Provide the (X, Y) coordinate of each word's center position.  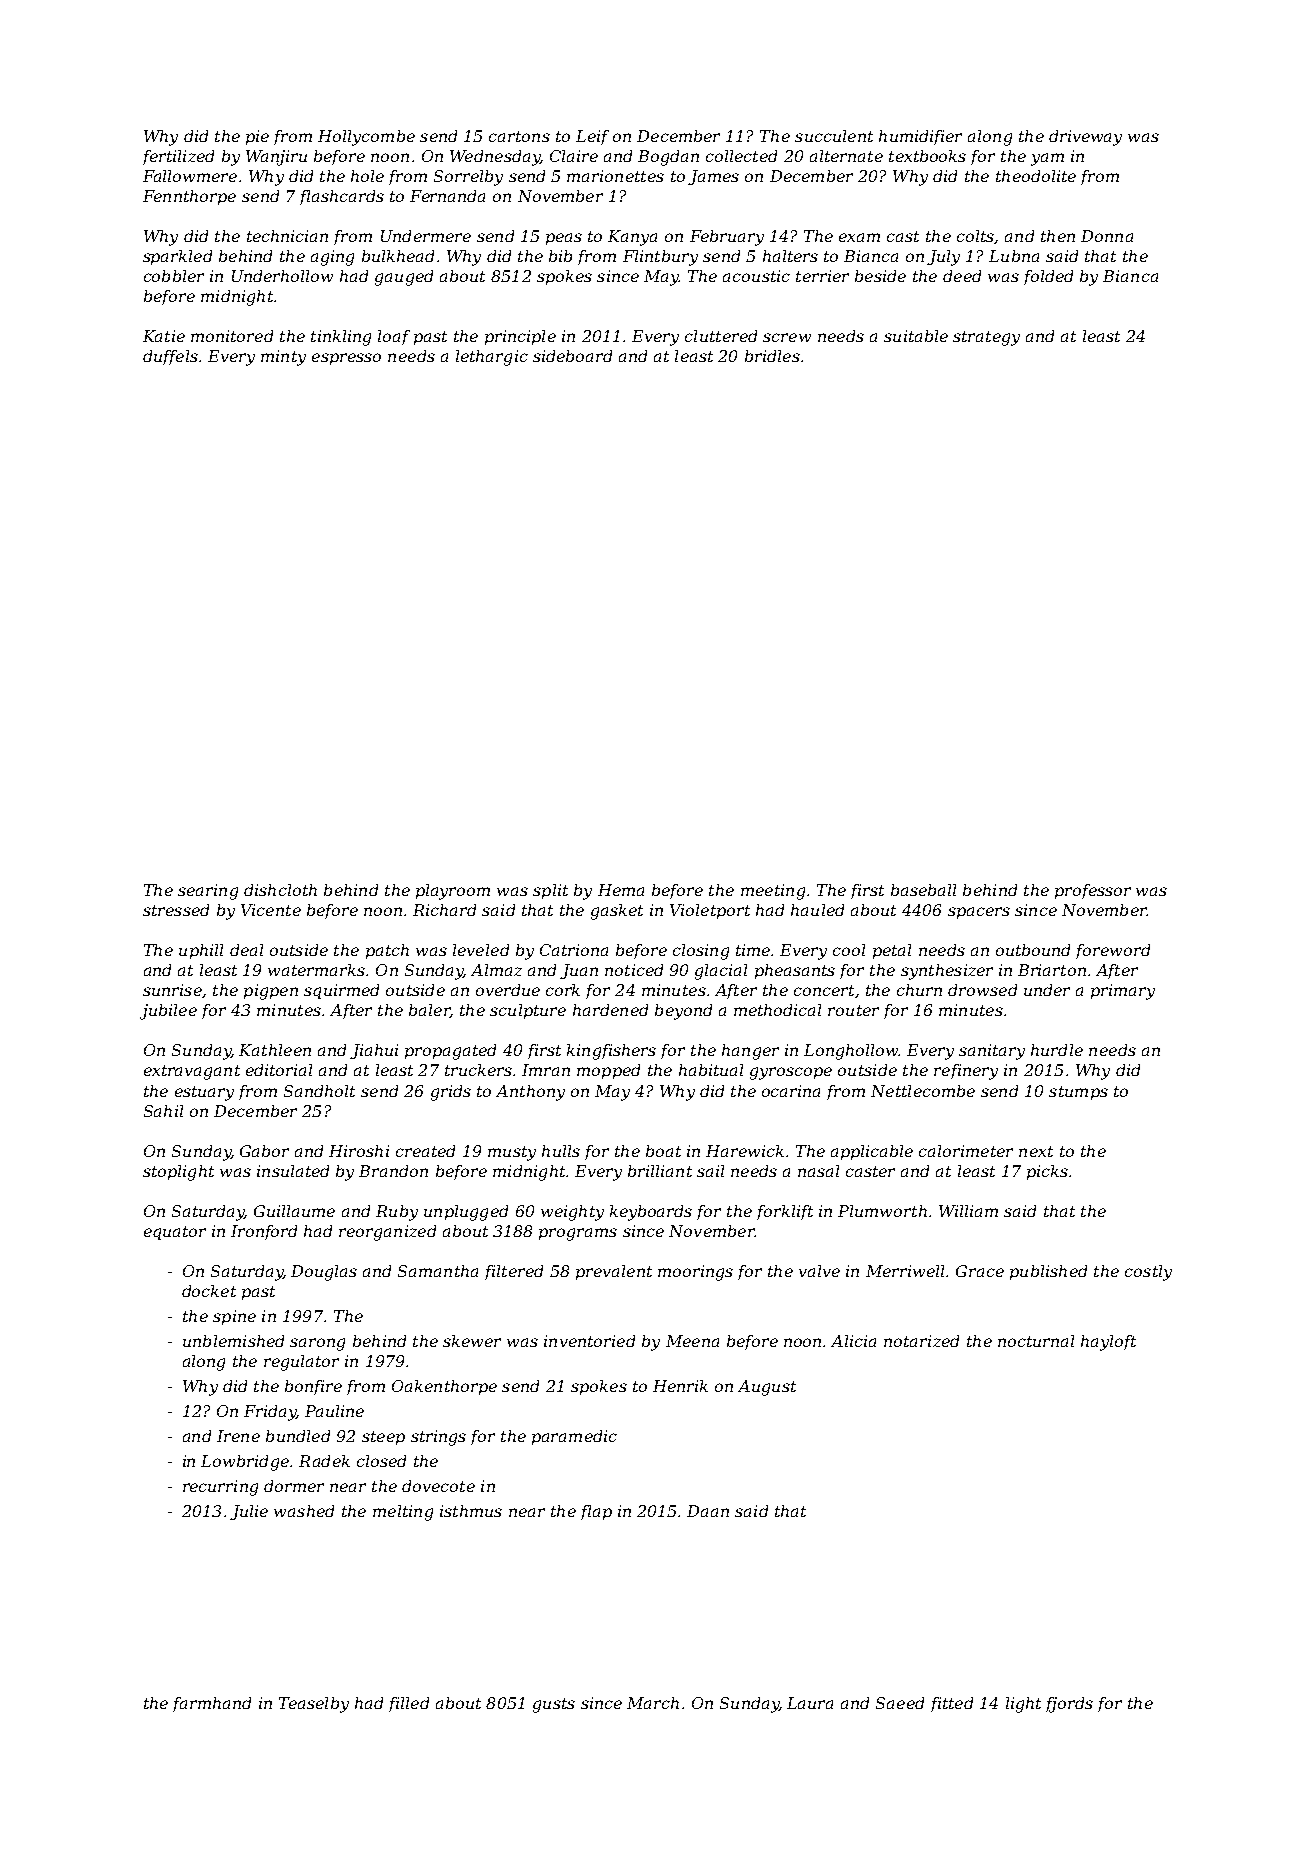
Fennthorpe (189, 197)
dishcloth (280, 890)
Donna (1107, 236)
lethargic (492, 358)
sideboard (572, 356)
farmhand (212, 1704)
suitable (916, 336)
